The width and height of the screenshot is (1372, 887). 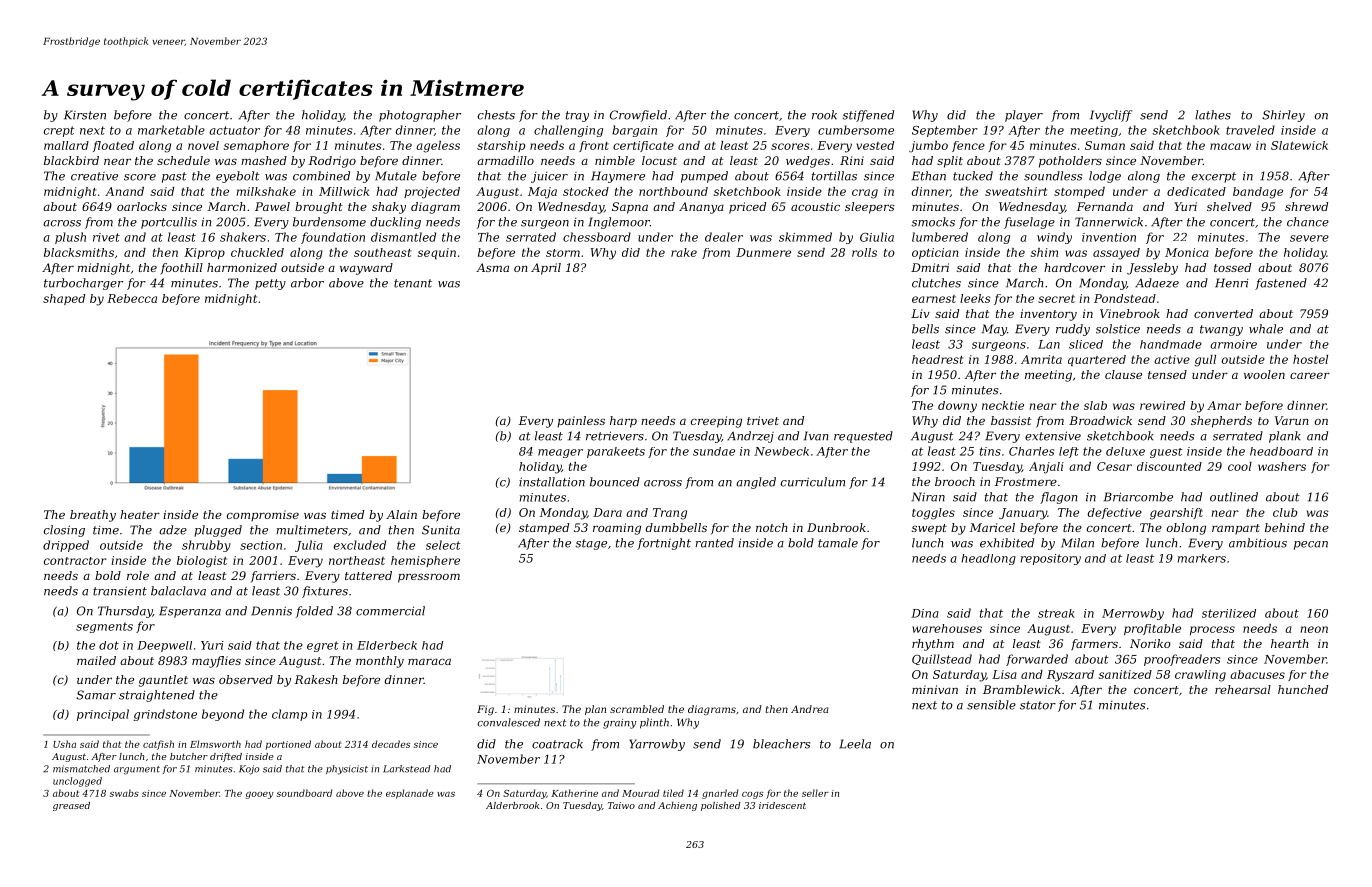 I want to click on pumped, so click(x=704, y=177).
